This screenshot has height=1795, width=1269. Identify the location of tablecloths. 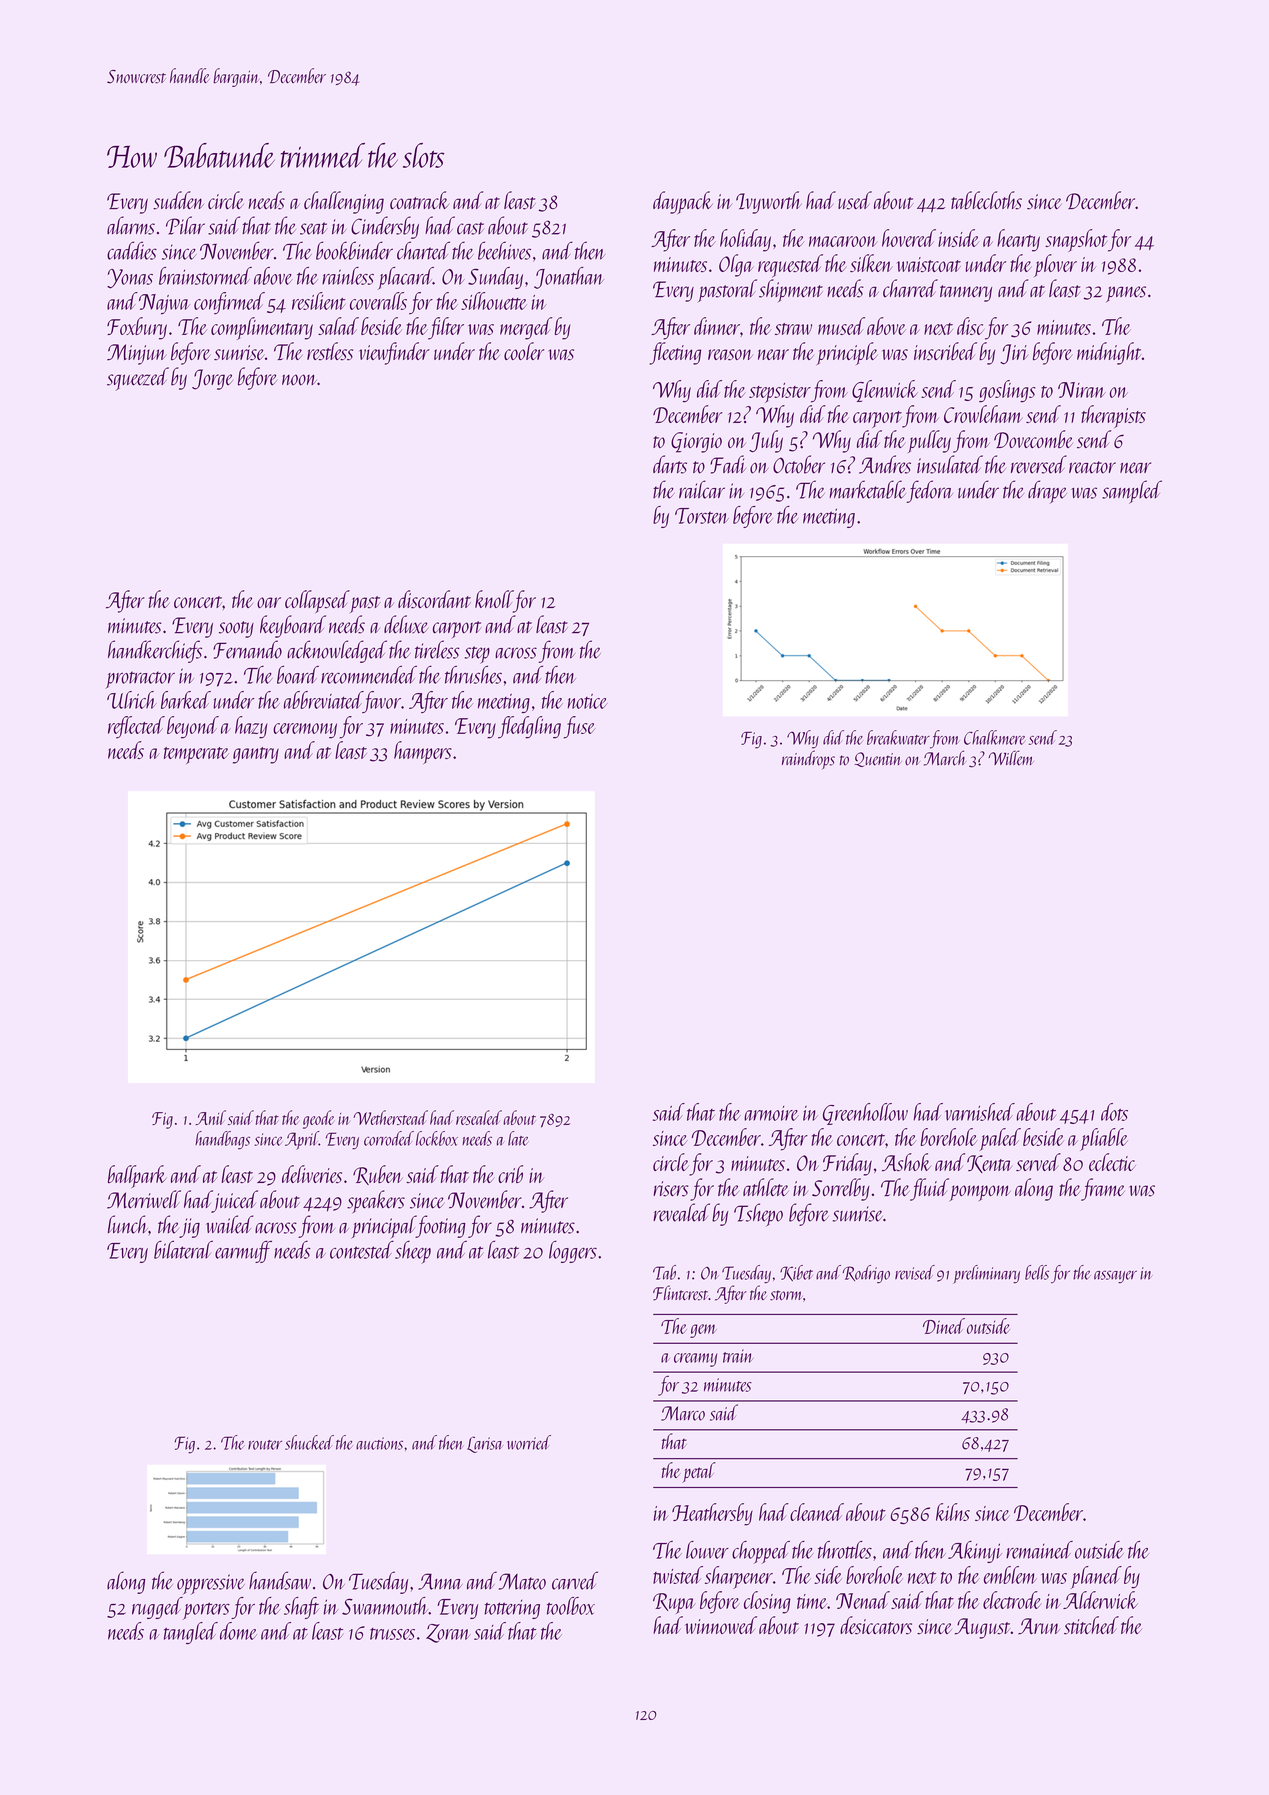
(986, 200).
